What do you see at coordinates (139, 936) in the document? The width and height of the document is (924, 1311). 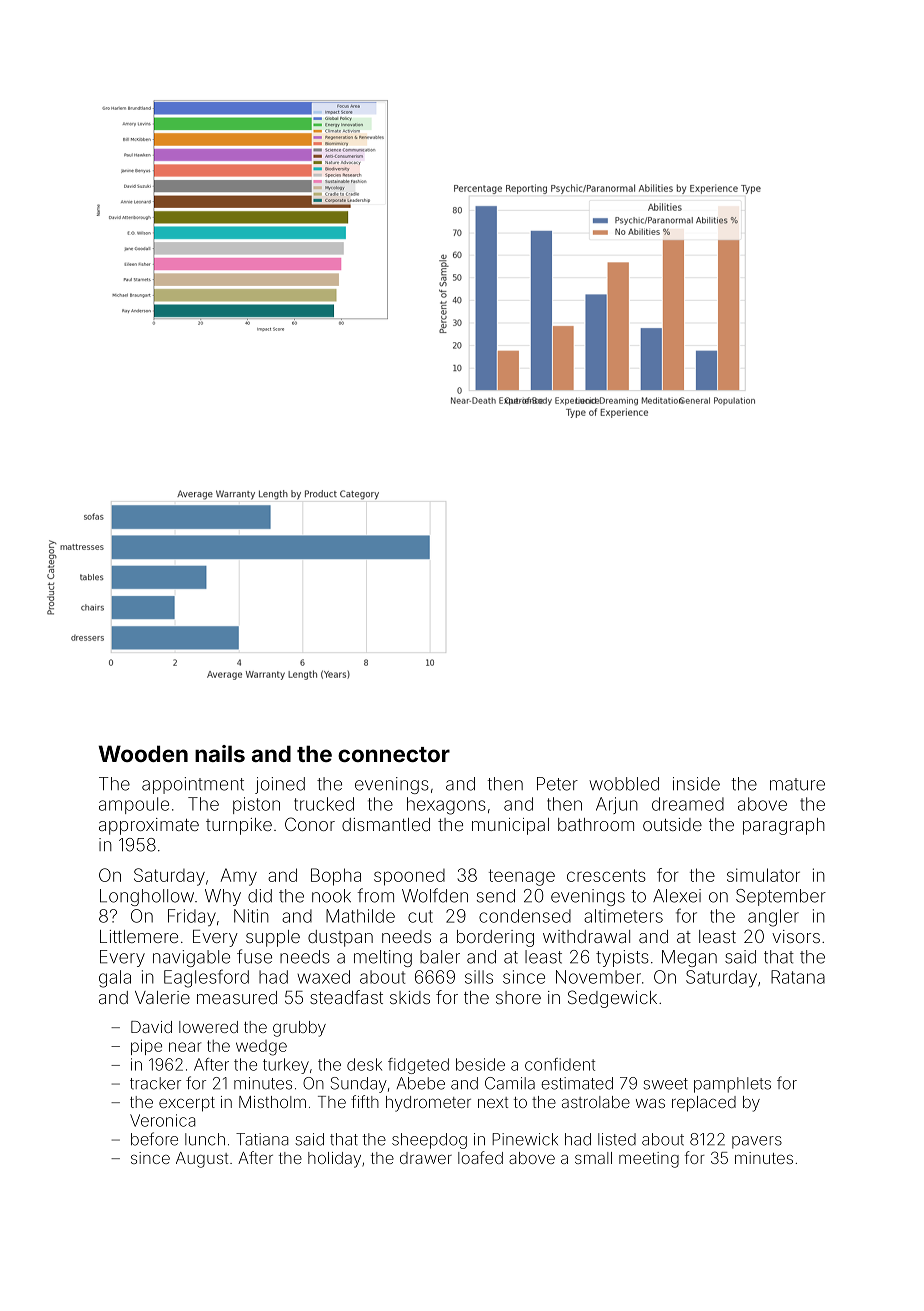 I see `Littlemere` at bounding box center [139, 936].
